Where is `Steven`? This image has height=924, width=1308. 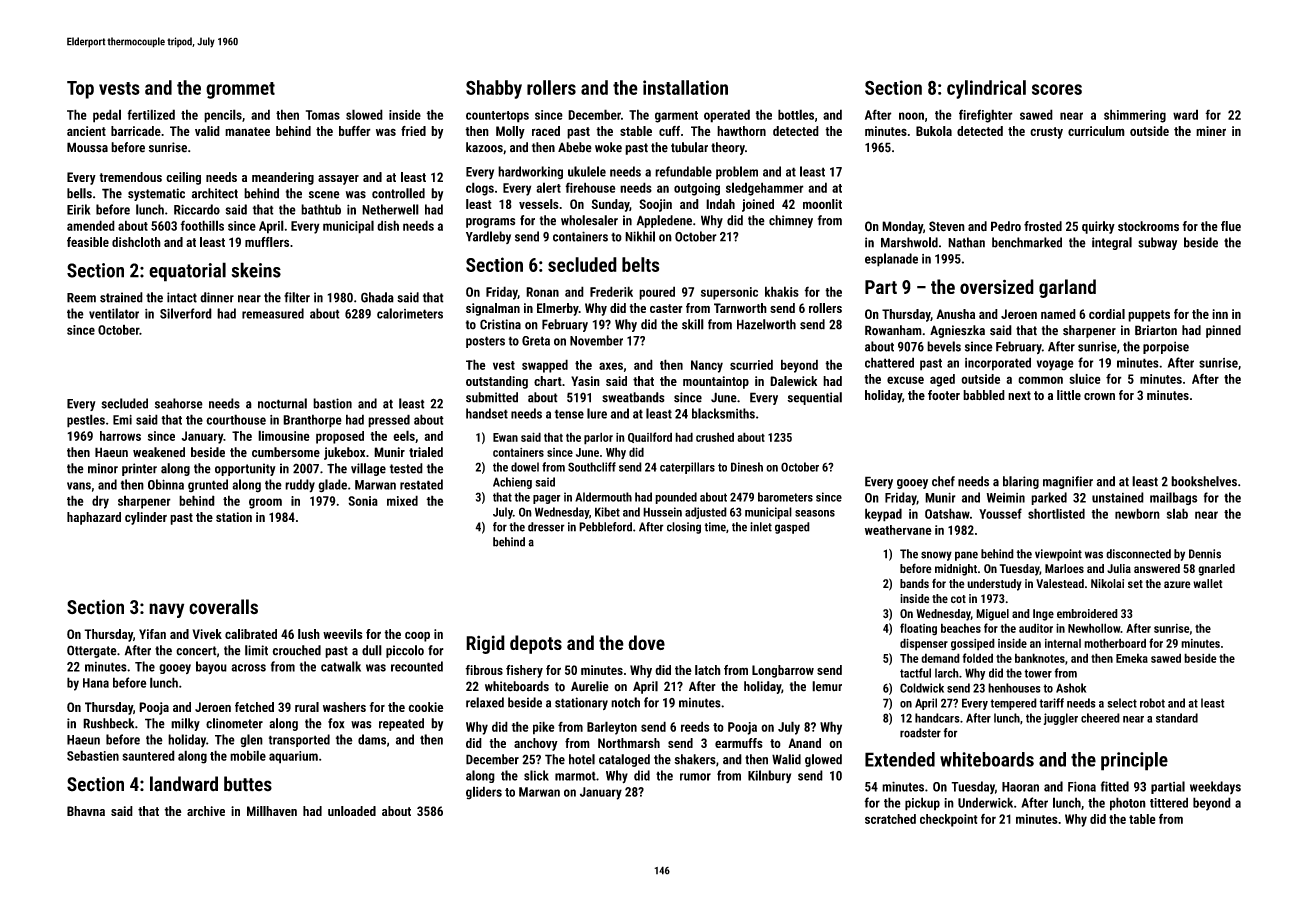
Steven is located at coordinates (947, 226).
